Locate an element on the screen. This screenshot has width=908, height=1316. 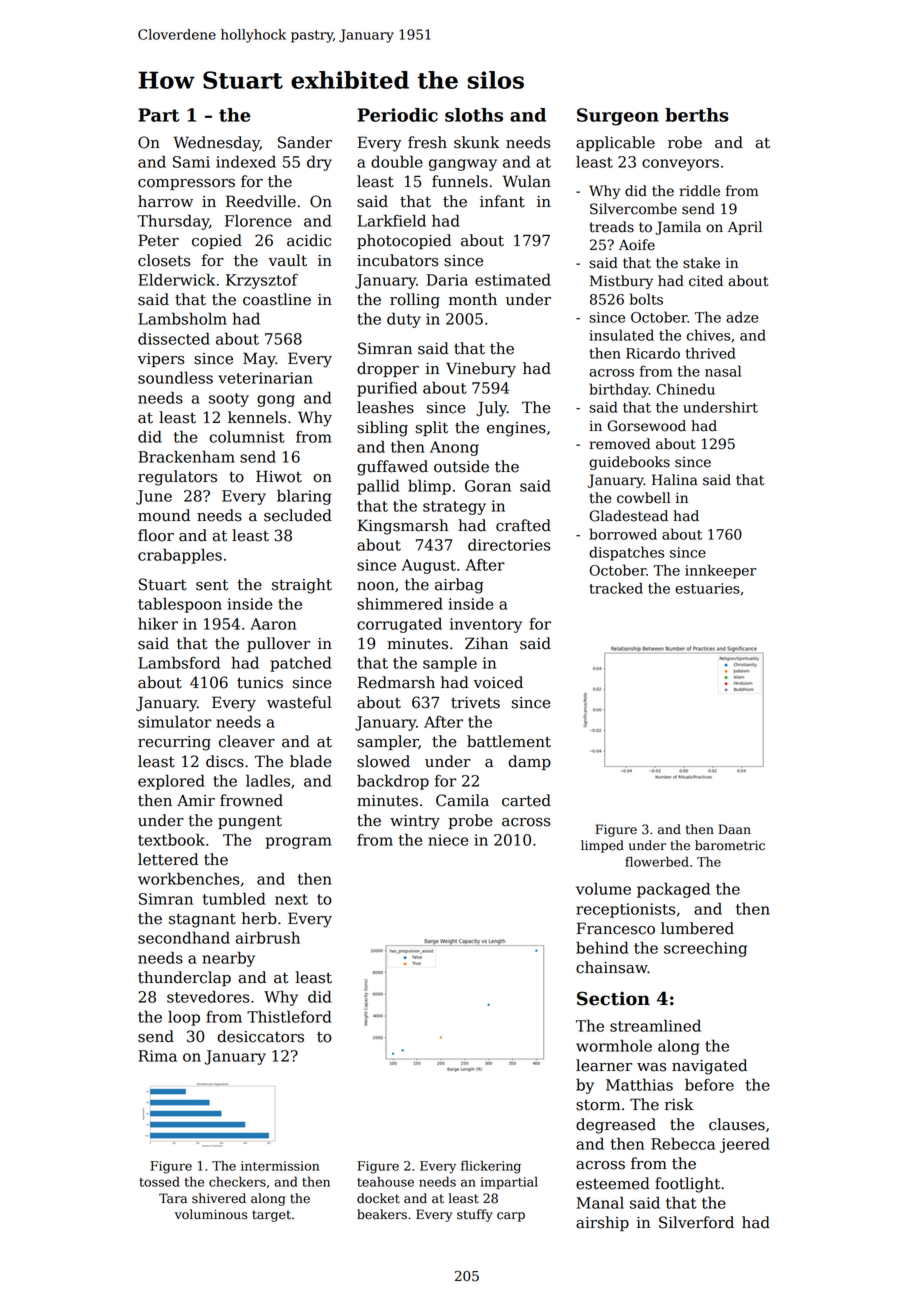
chainsaw is located at coordinates (612, 967).
